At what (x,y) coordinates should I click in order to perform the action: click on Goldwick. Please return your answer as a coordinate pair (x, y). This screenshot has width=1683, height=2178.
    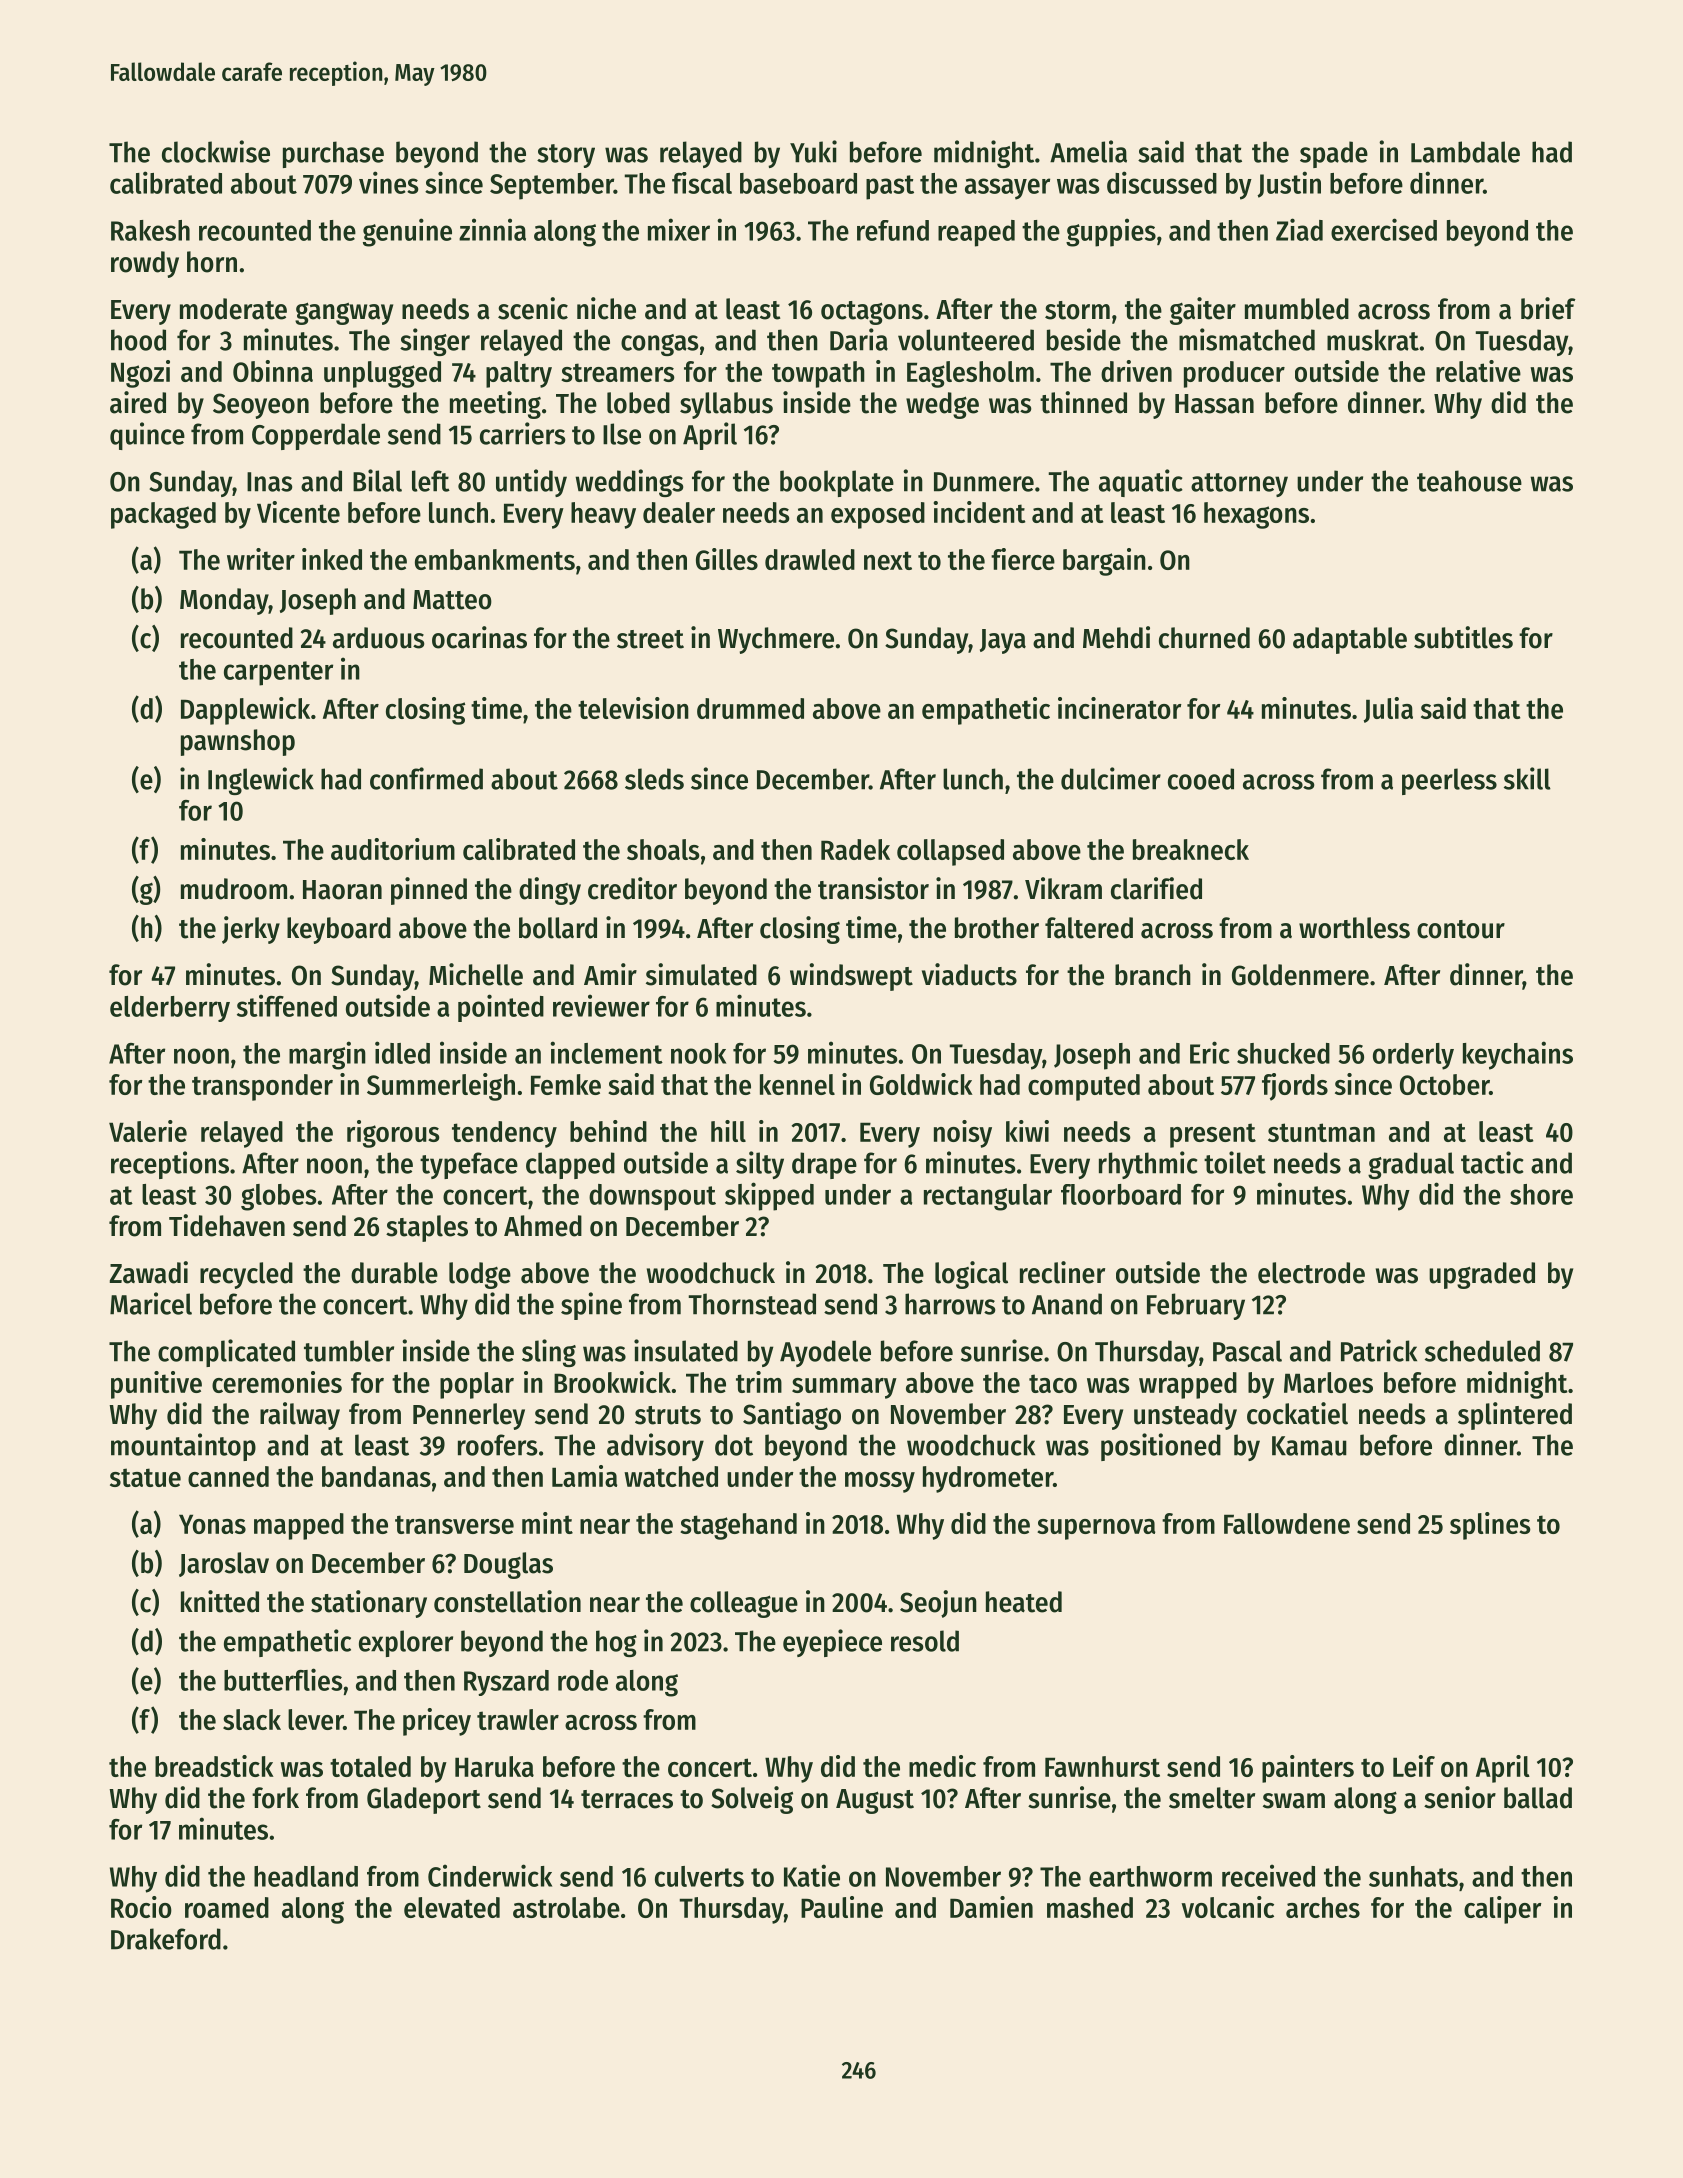
    Looking at the image, I should click on (921, 1084).
